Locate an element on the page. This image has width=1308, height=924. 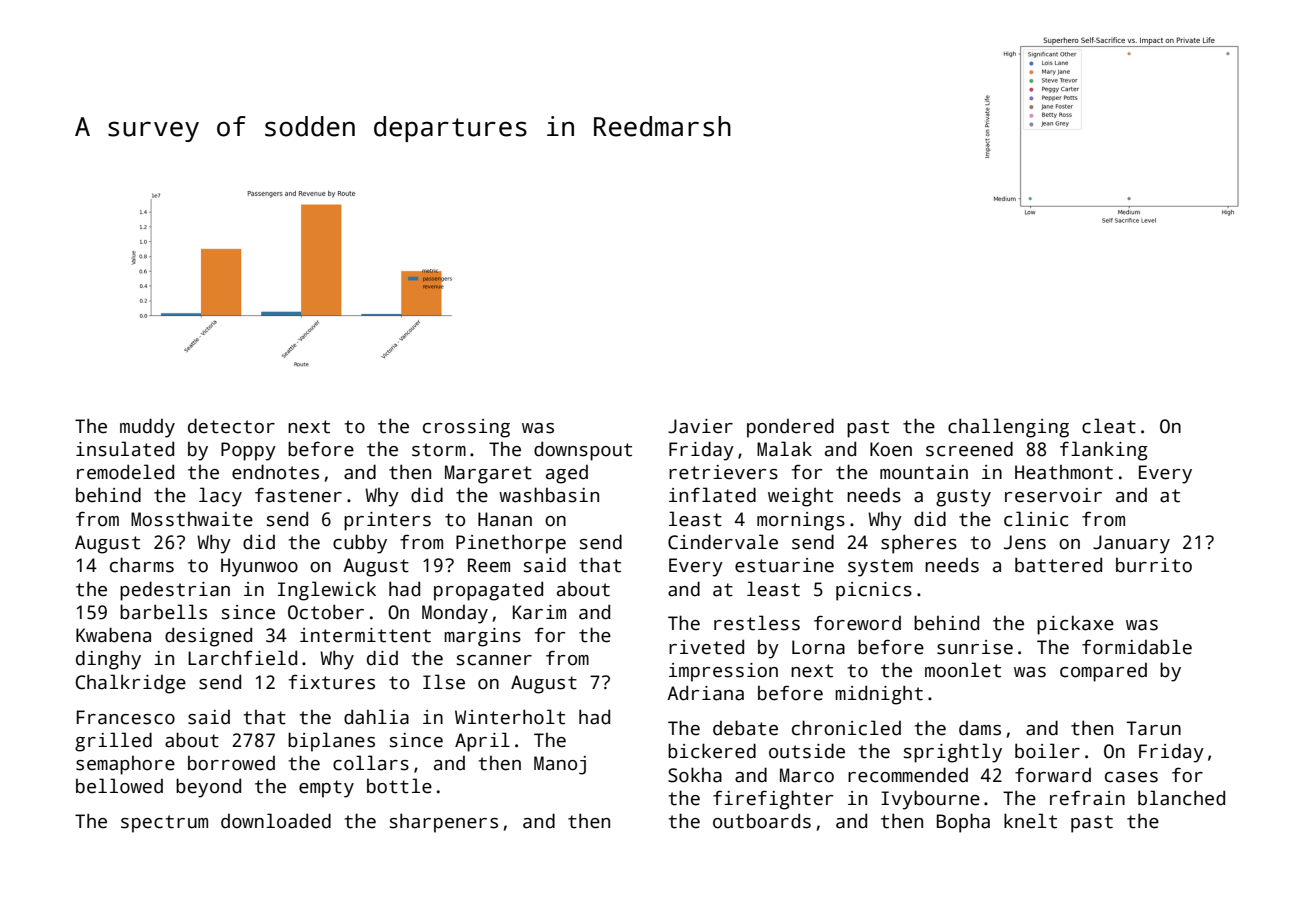
charms is located at coordinates (142, 565).
